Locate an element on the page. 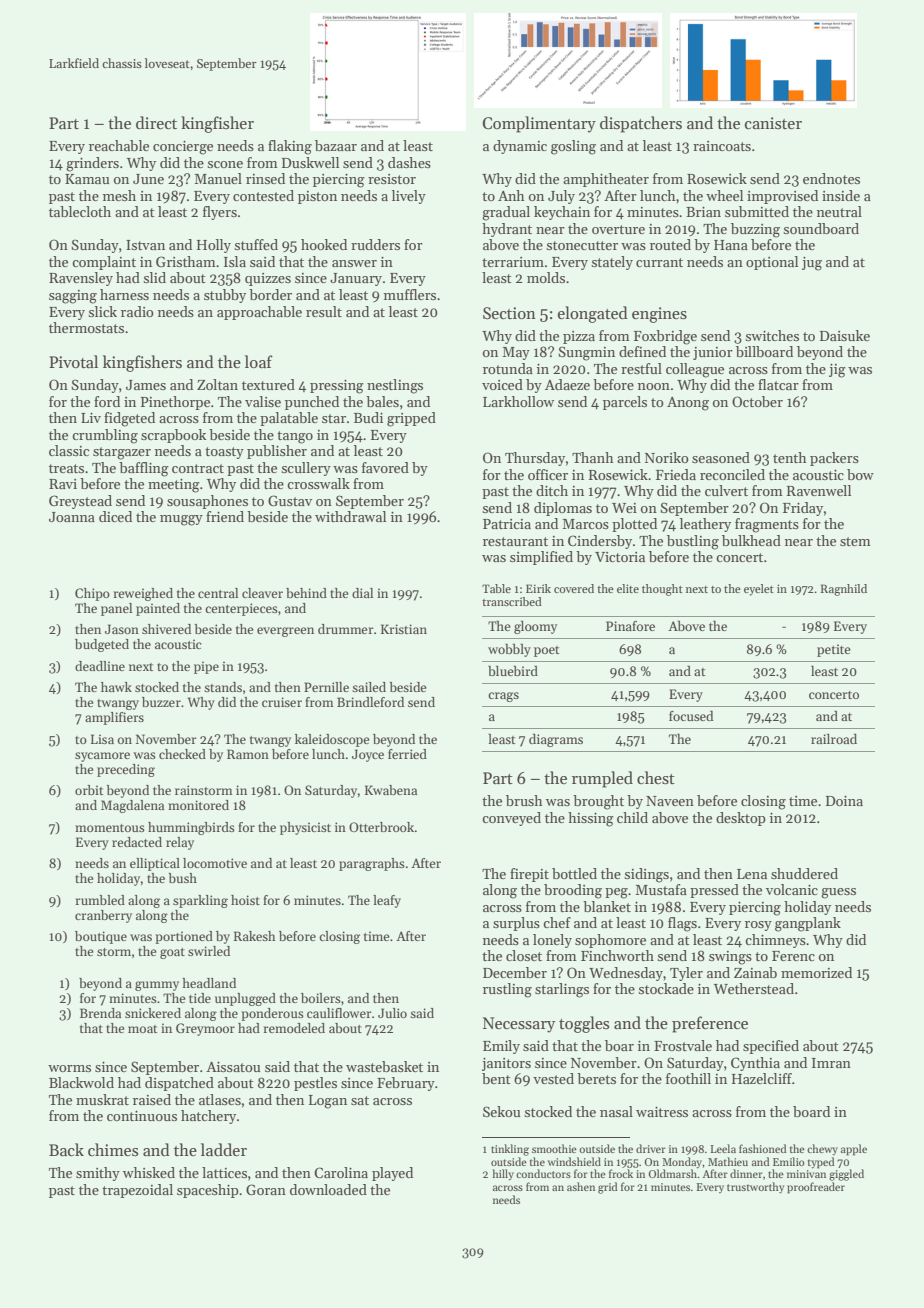 The height and width of the document is (1308, 924). Goran is located at coordinates (266, 1189).
